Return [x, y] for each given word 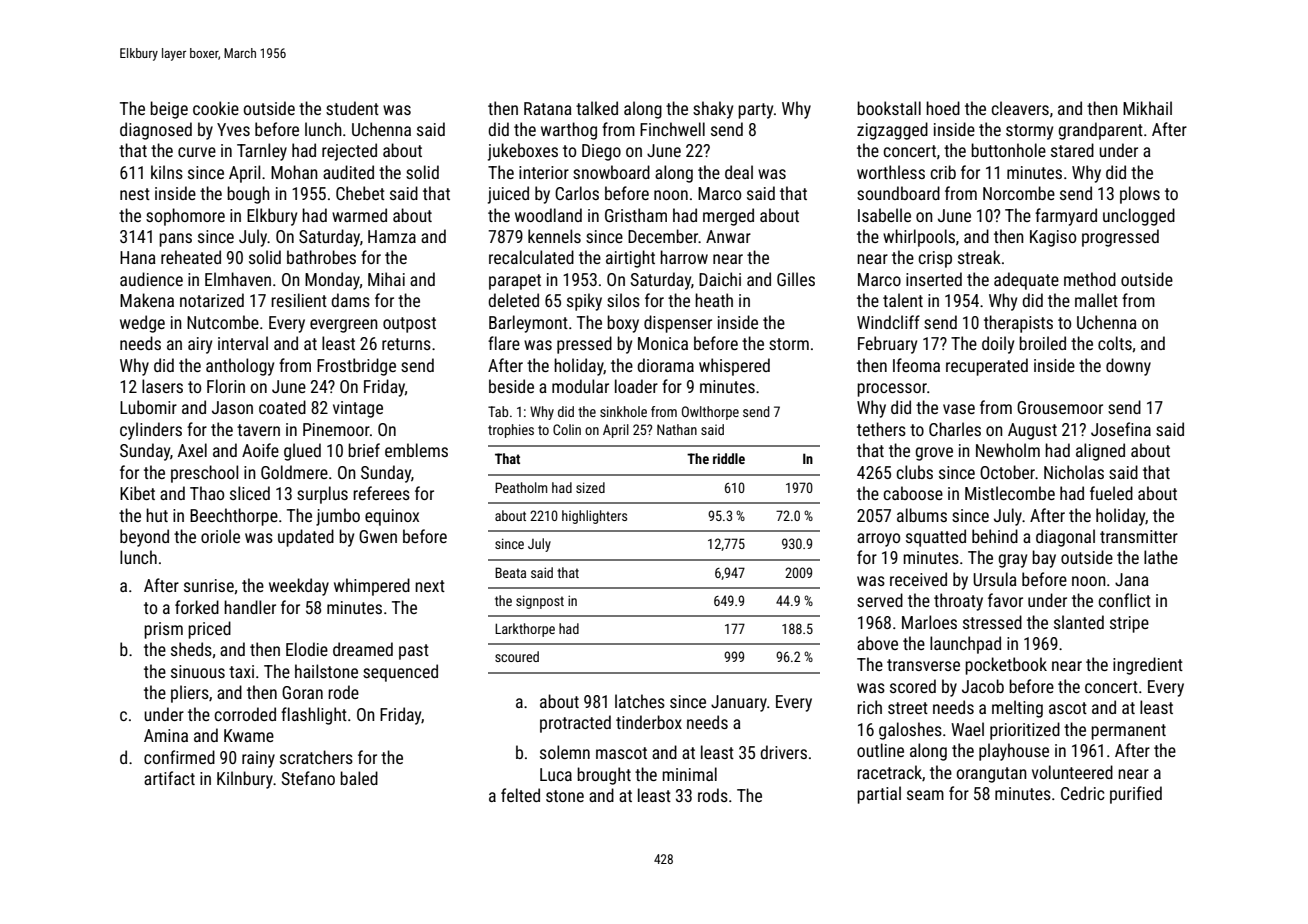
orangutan [992, 775]
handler [250, 607]
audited [348, 172]
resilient [299, 300]
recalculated [531, 257]
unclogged [1139, 217]
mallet [1096, 300]
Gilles [796, 279]
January [739, 703]
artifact [169, 778]
